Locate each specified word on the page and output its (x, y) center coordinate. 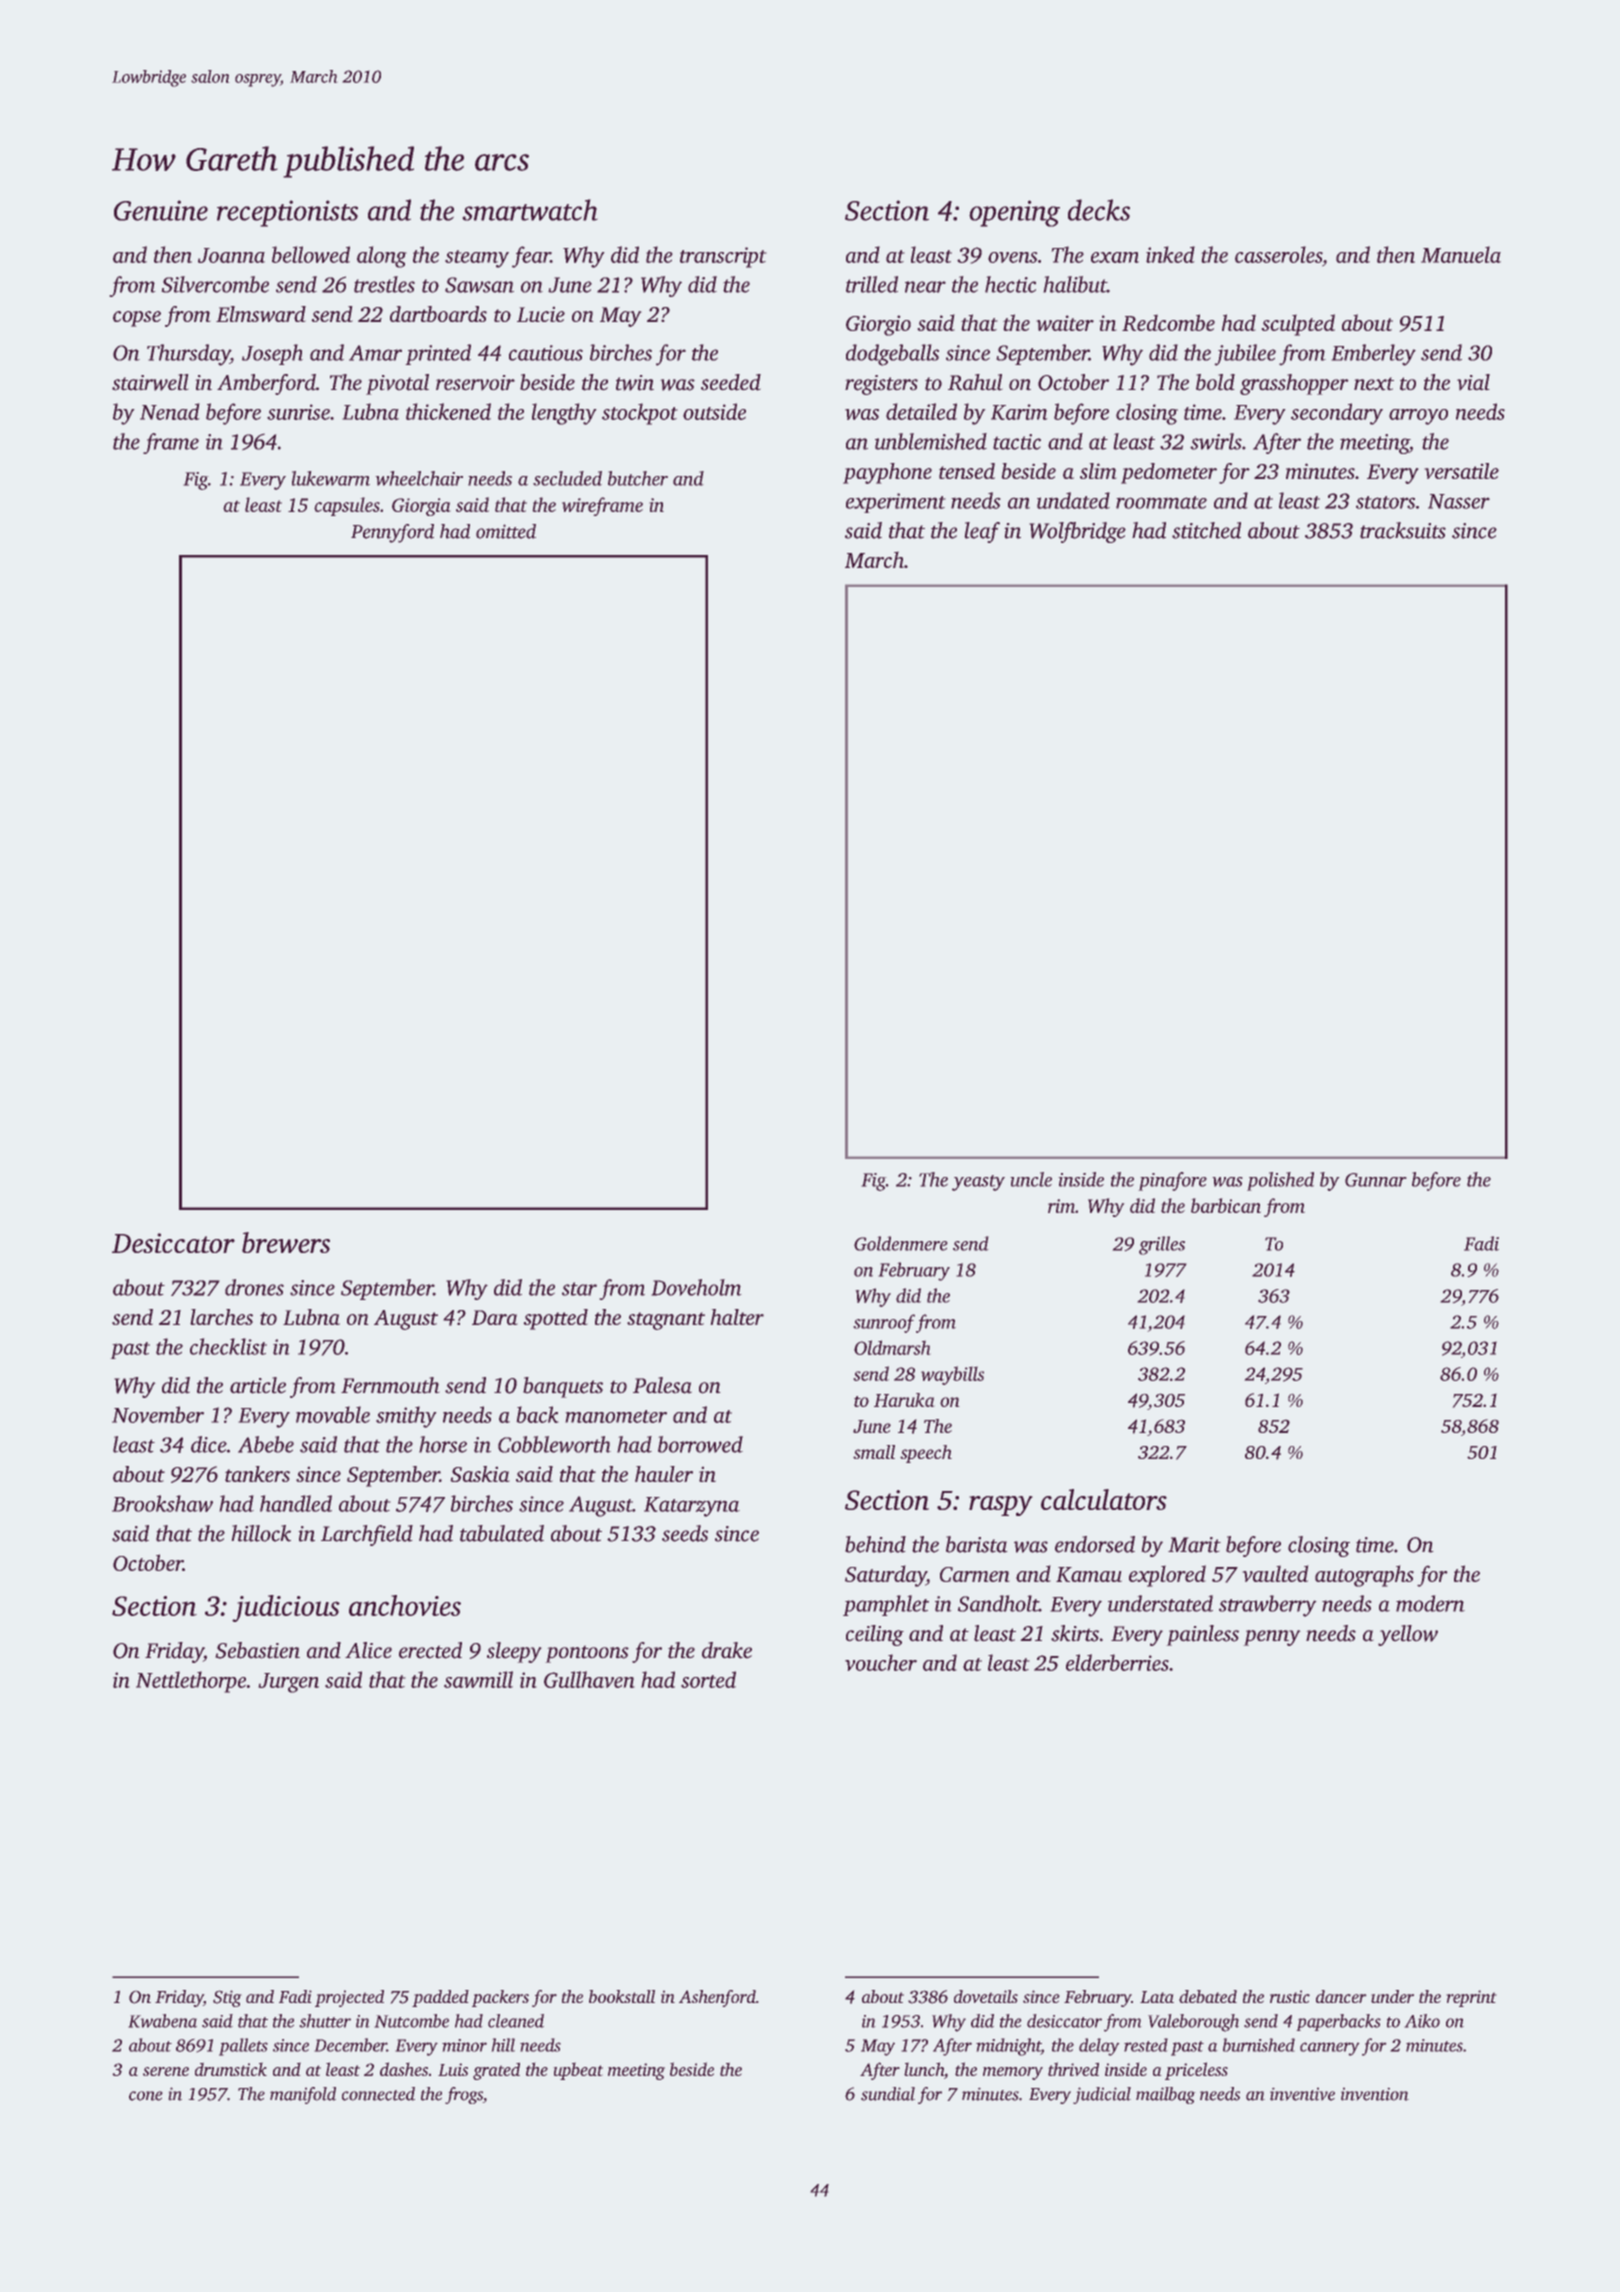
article (258, 1385)
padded (440, 1998)
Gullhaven (589, 1679)
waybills (952, 1375)
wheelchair (419, 478)
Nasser (1459, 501)
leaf (982, 532)
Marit (1194, 1545)
